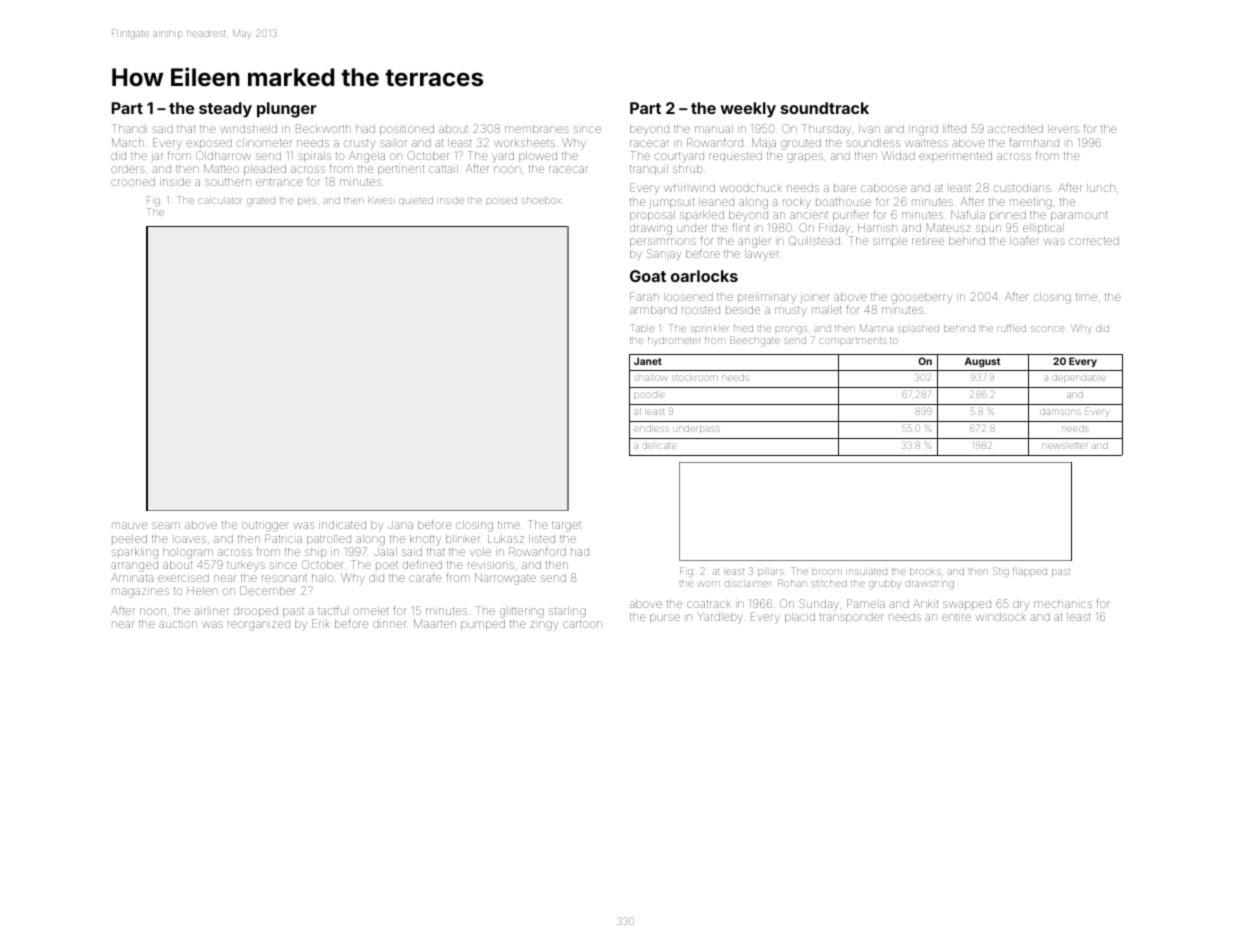 The image size is (1233, 952). I want to click on meeting, so click(1031, 203).
